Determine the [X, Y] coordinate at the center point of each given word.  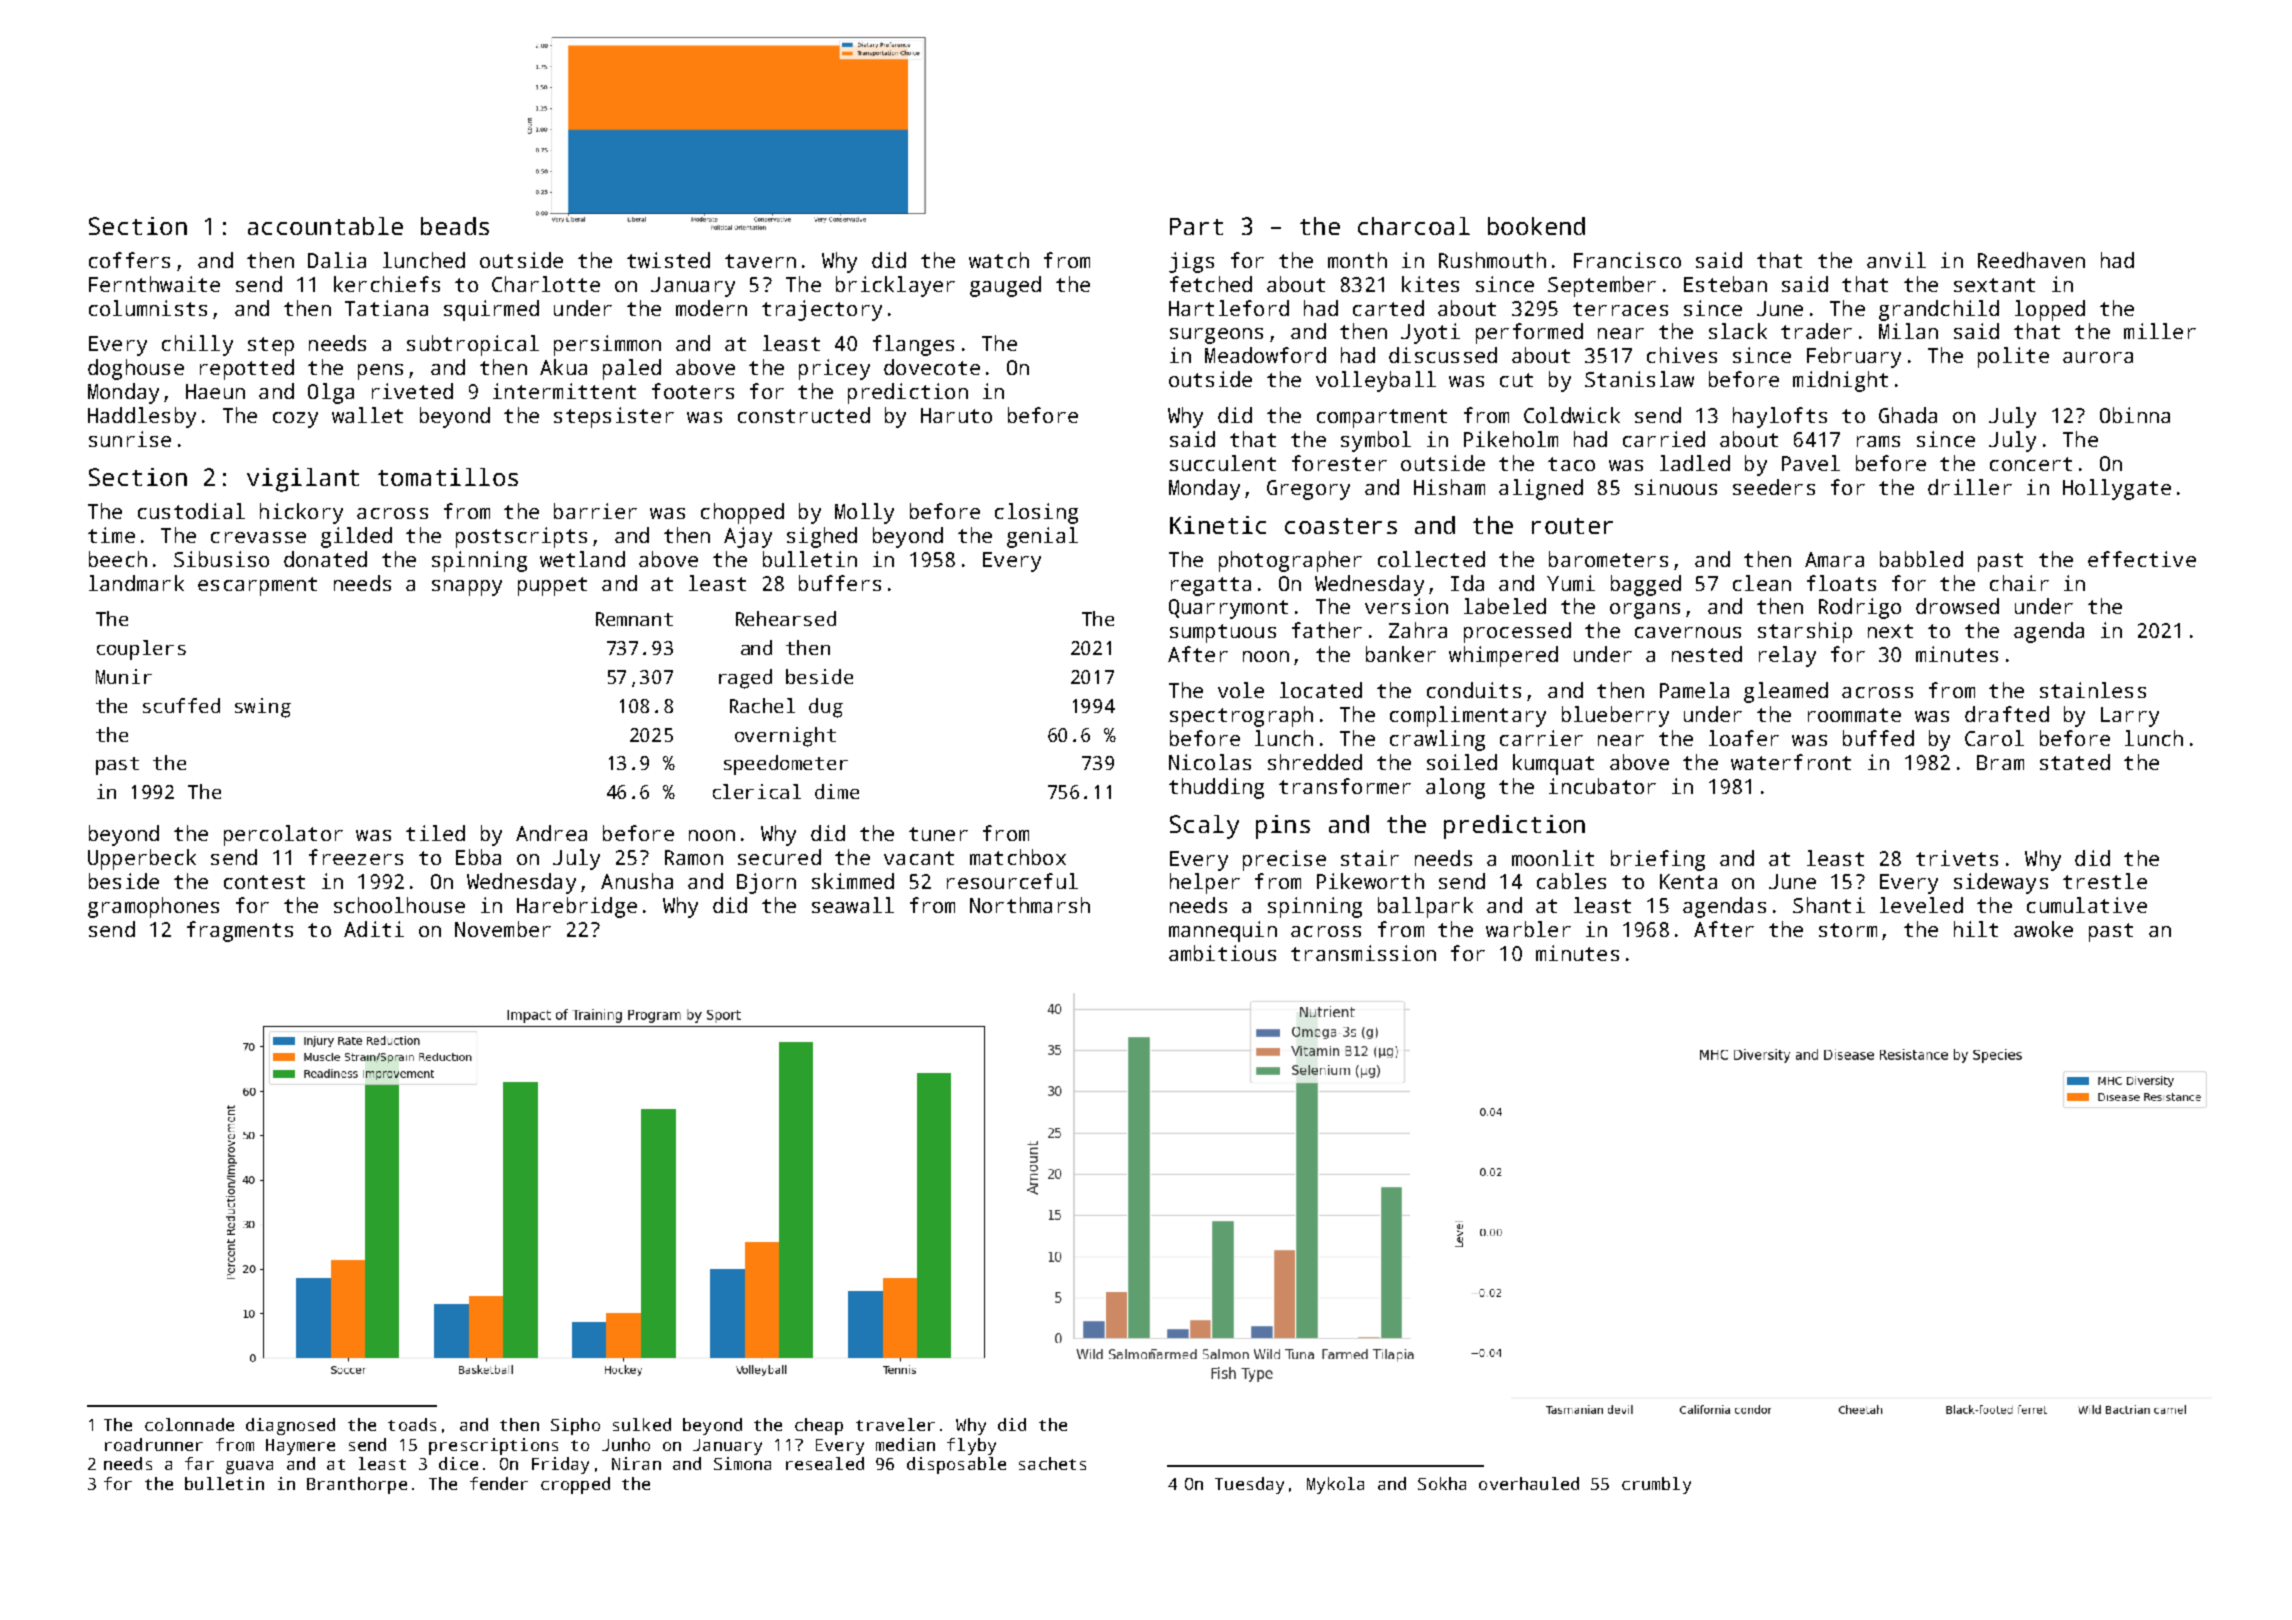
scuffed [181, 705]
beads [455, 226]
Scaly [1204, 827]
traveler [895, 1424]
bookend [1536, 226]
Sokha [1442, 1483]
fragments [240, 931]
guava [249, 1467]
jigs [1191, 262]
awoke [2043, 929]
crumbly [1656, 1485]
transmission [1363, 953]
